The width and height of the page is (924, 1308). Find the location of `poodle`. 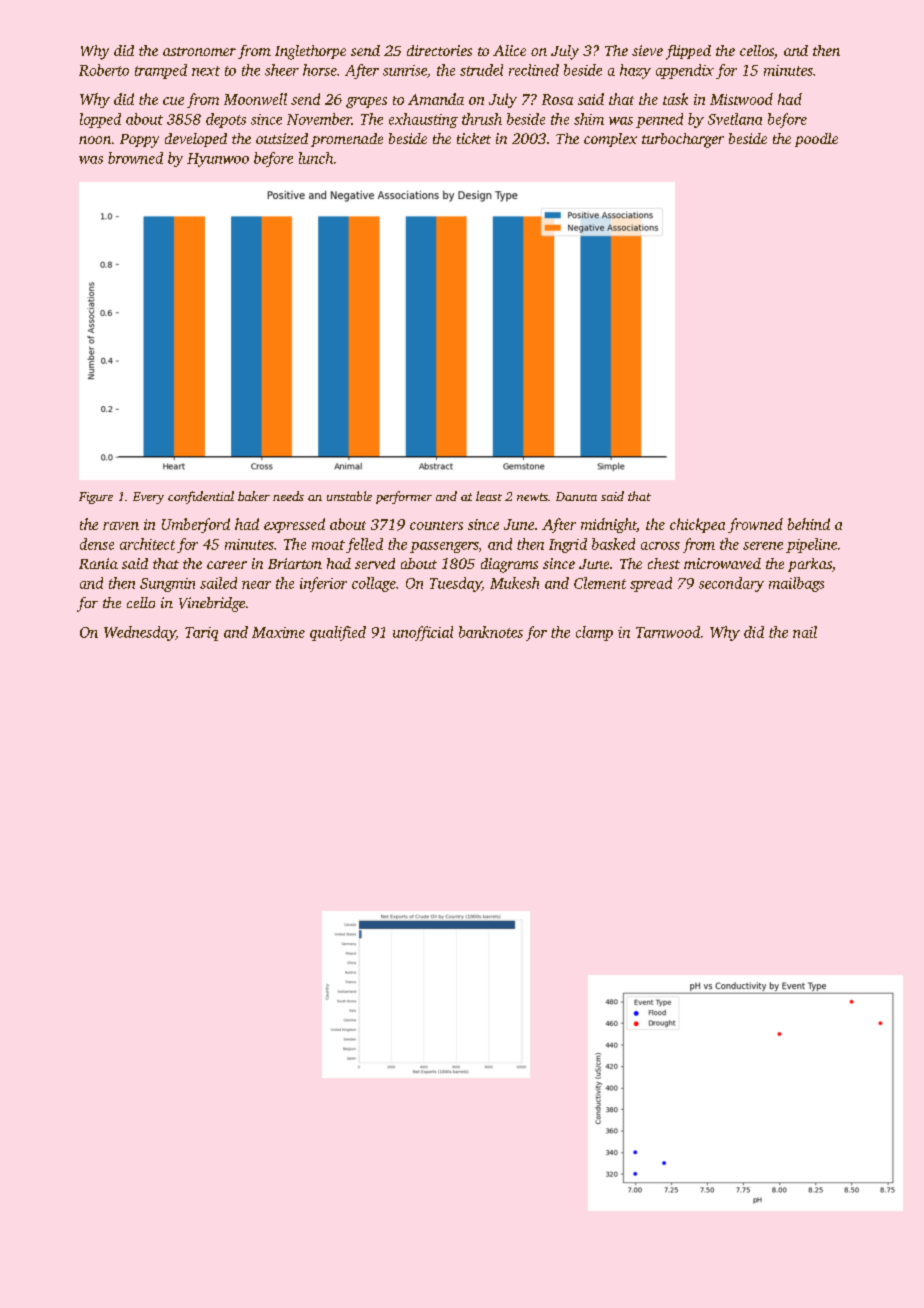

poodle is located at coordinates (816, 140).
